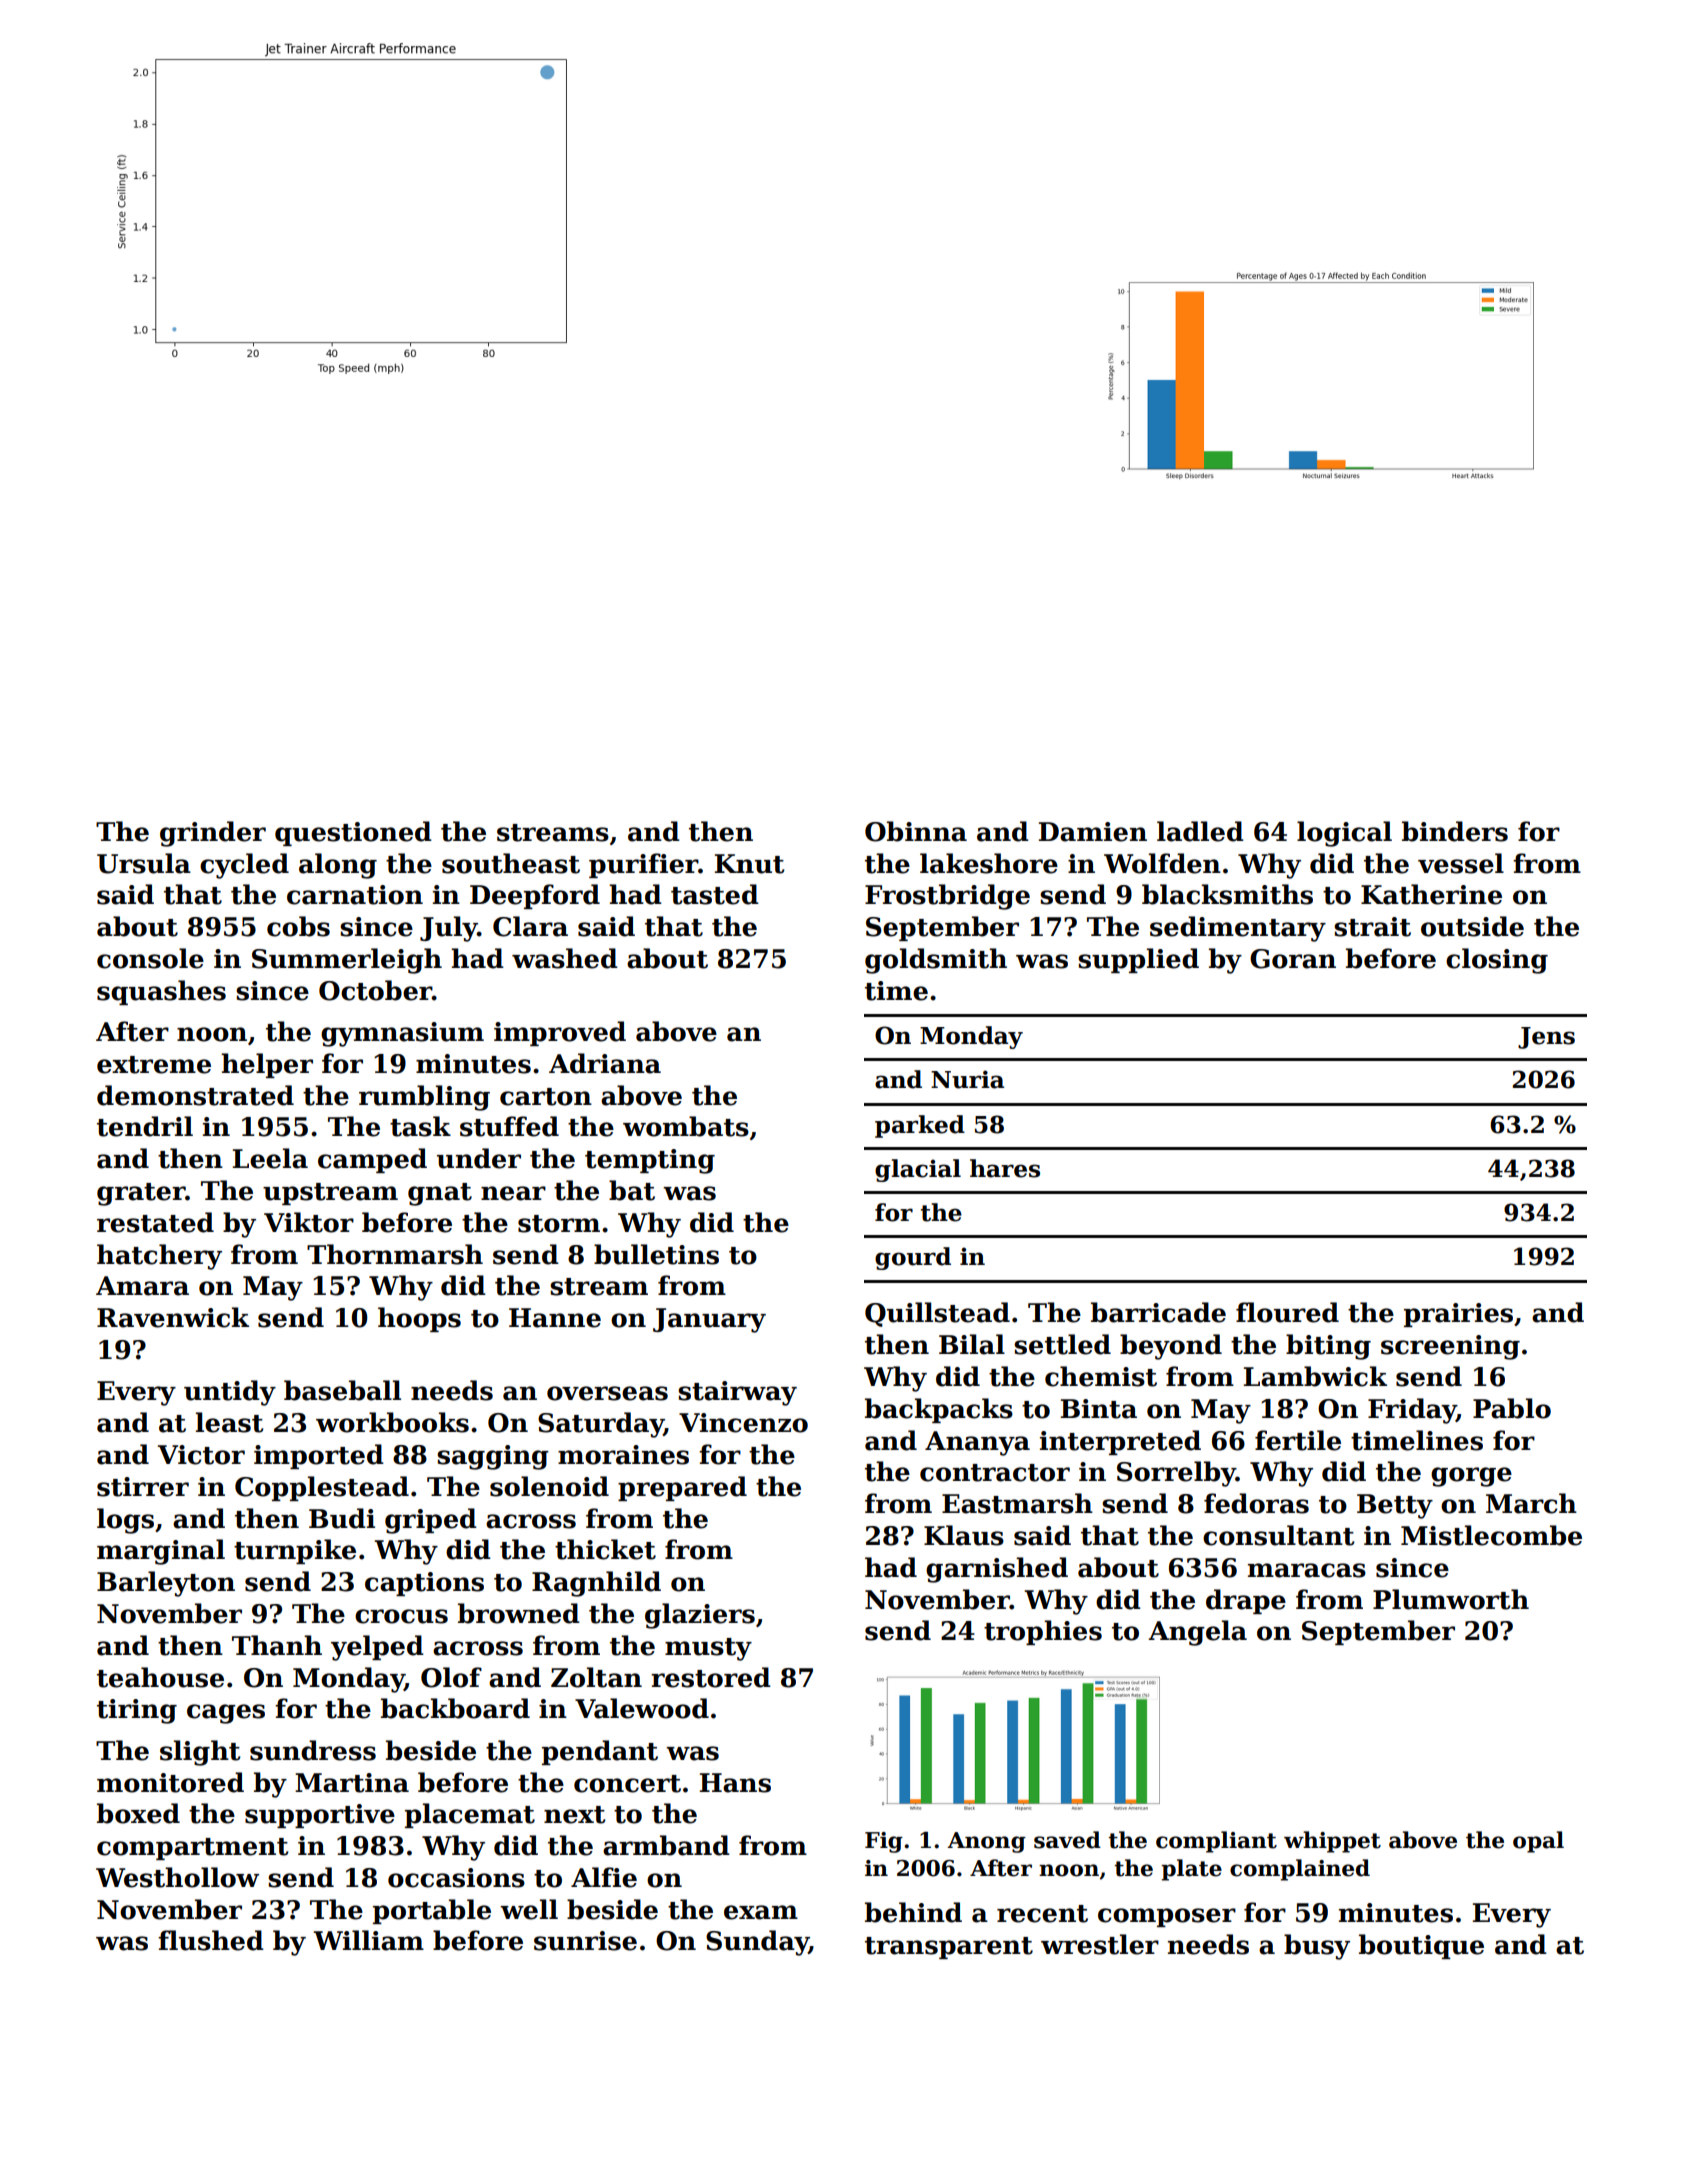 This page has height=2178, width=1683. What do you see at coordinates (1278, 1535) in the page?
I see `consultant` at bounding box center [1278, 1535].
